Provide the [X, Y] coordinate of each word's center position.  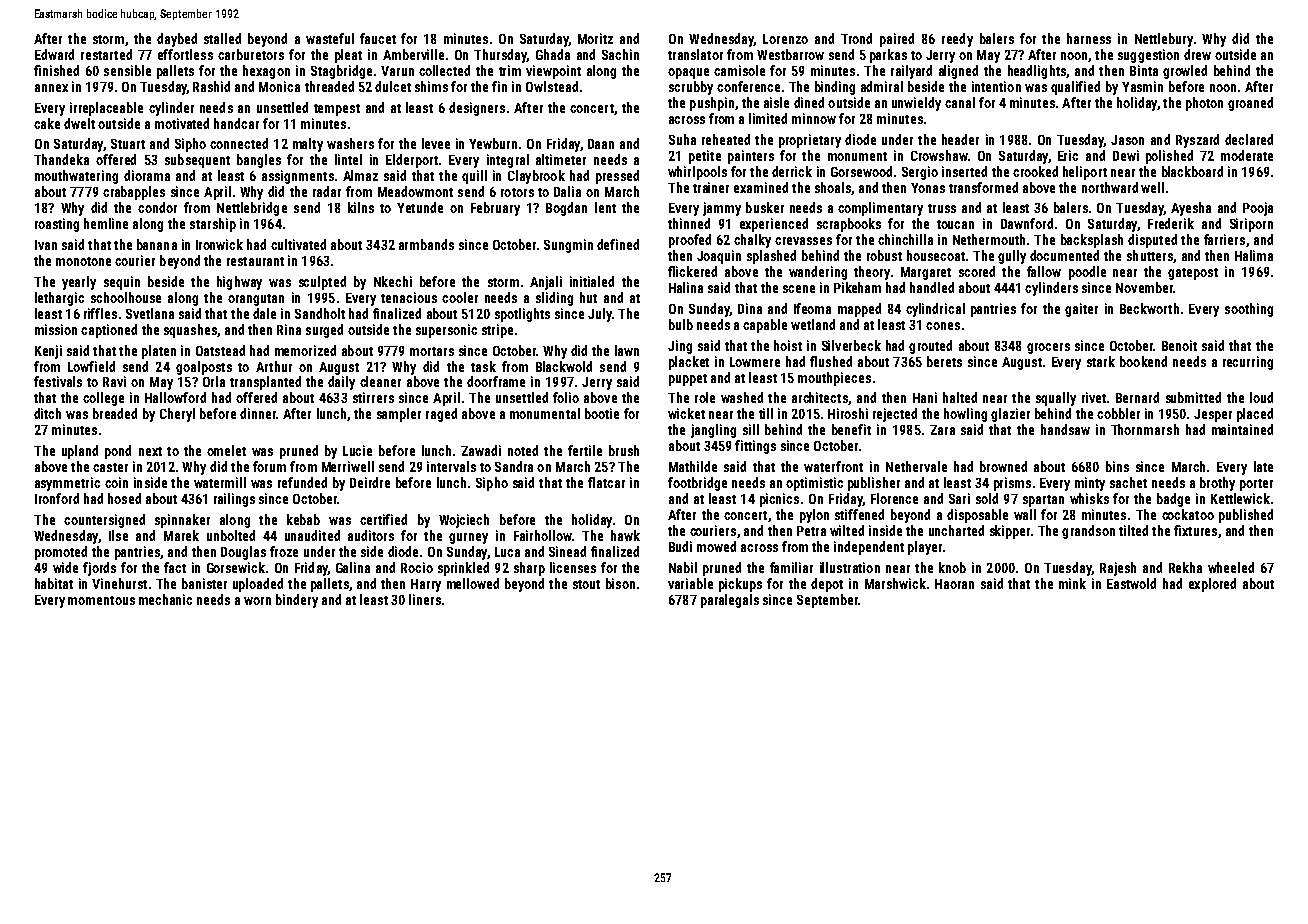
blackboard [1192, 171]
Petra [811, 531]
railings [234, 500]
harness [1089, 38]
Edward [54, 54]
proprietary [810, 141]
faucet [378, 38]
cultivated [298, 244]
